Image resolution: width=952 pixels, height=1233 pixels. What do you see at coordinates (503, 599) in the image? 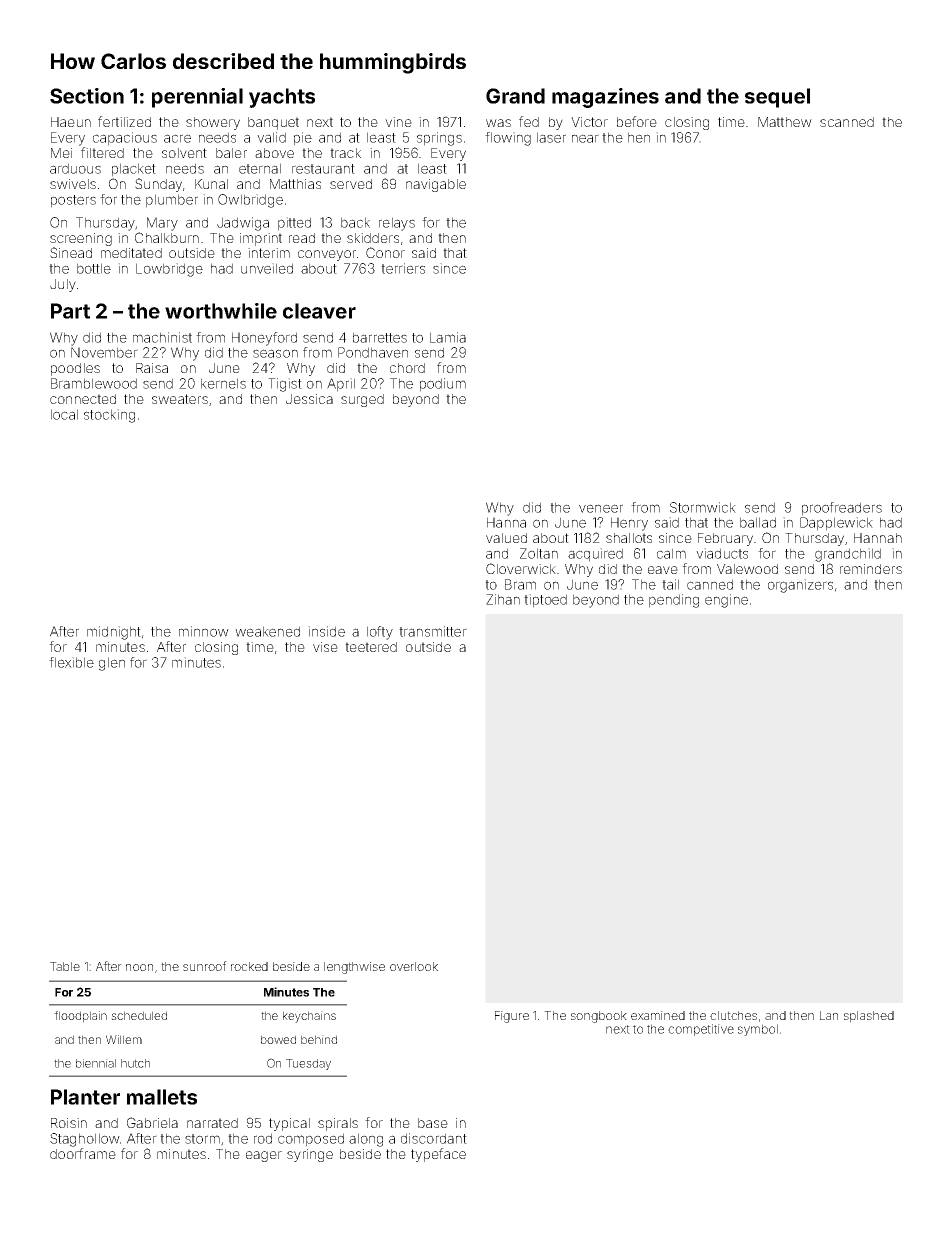
I see `Zihan` at bounding box center [503, 599].
